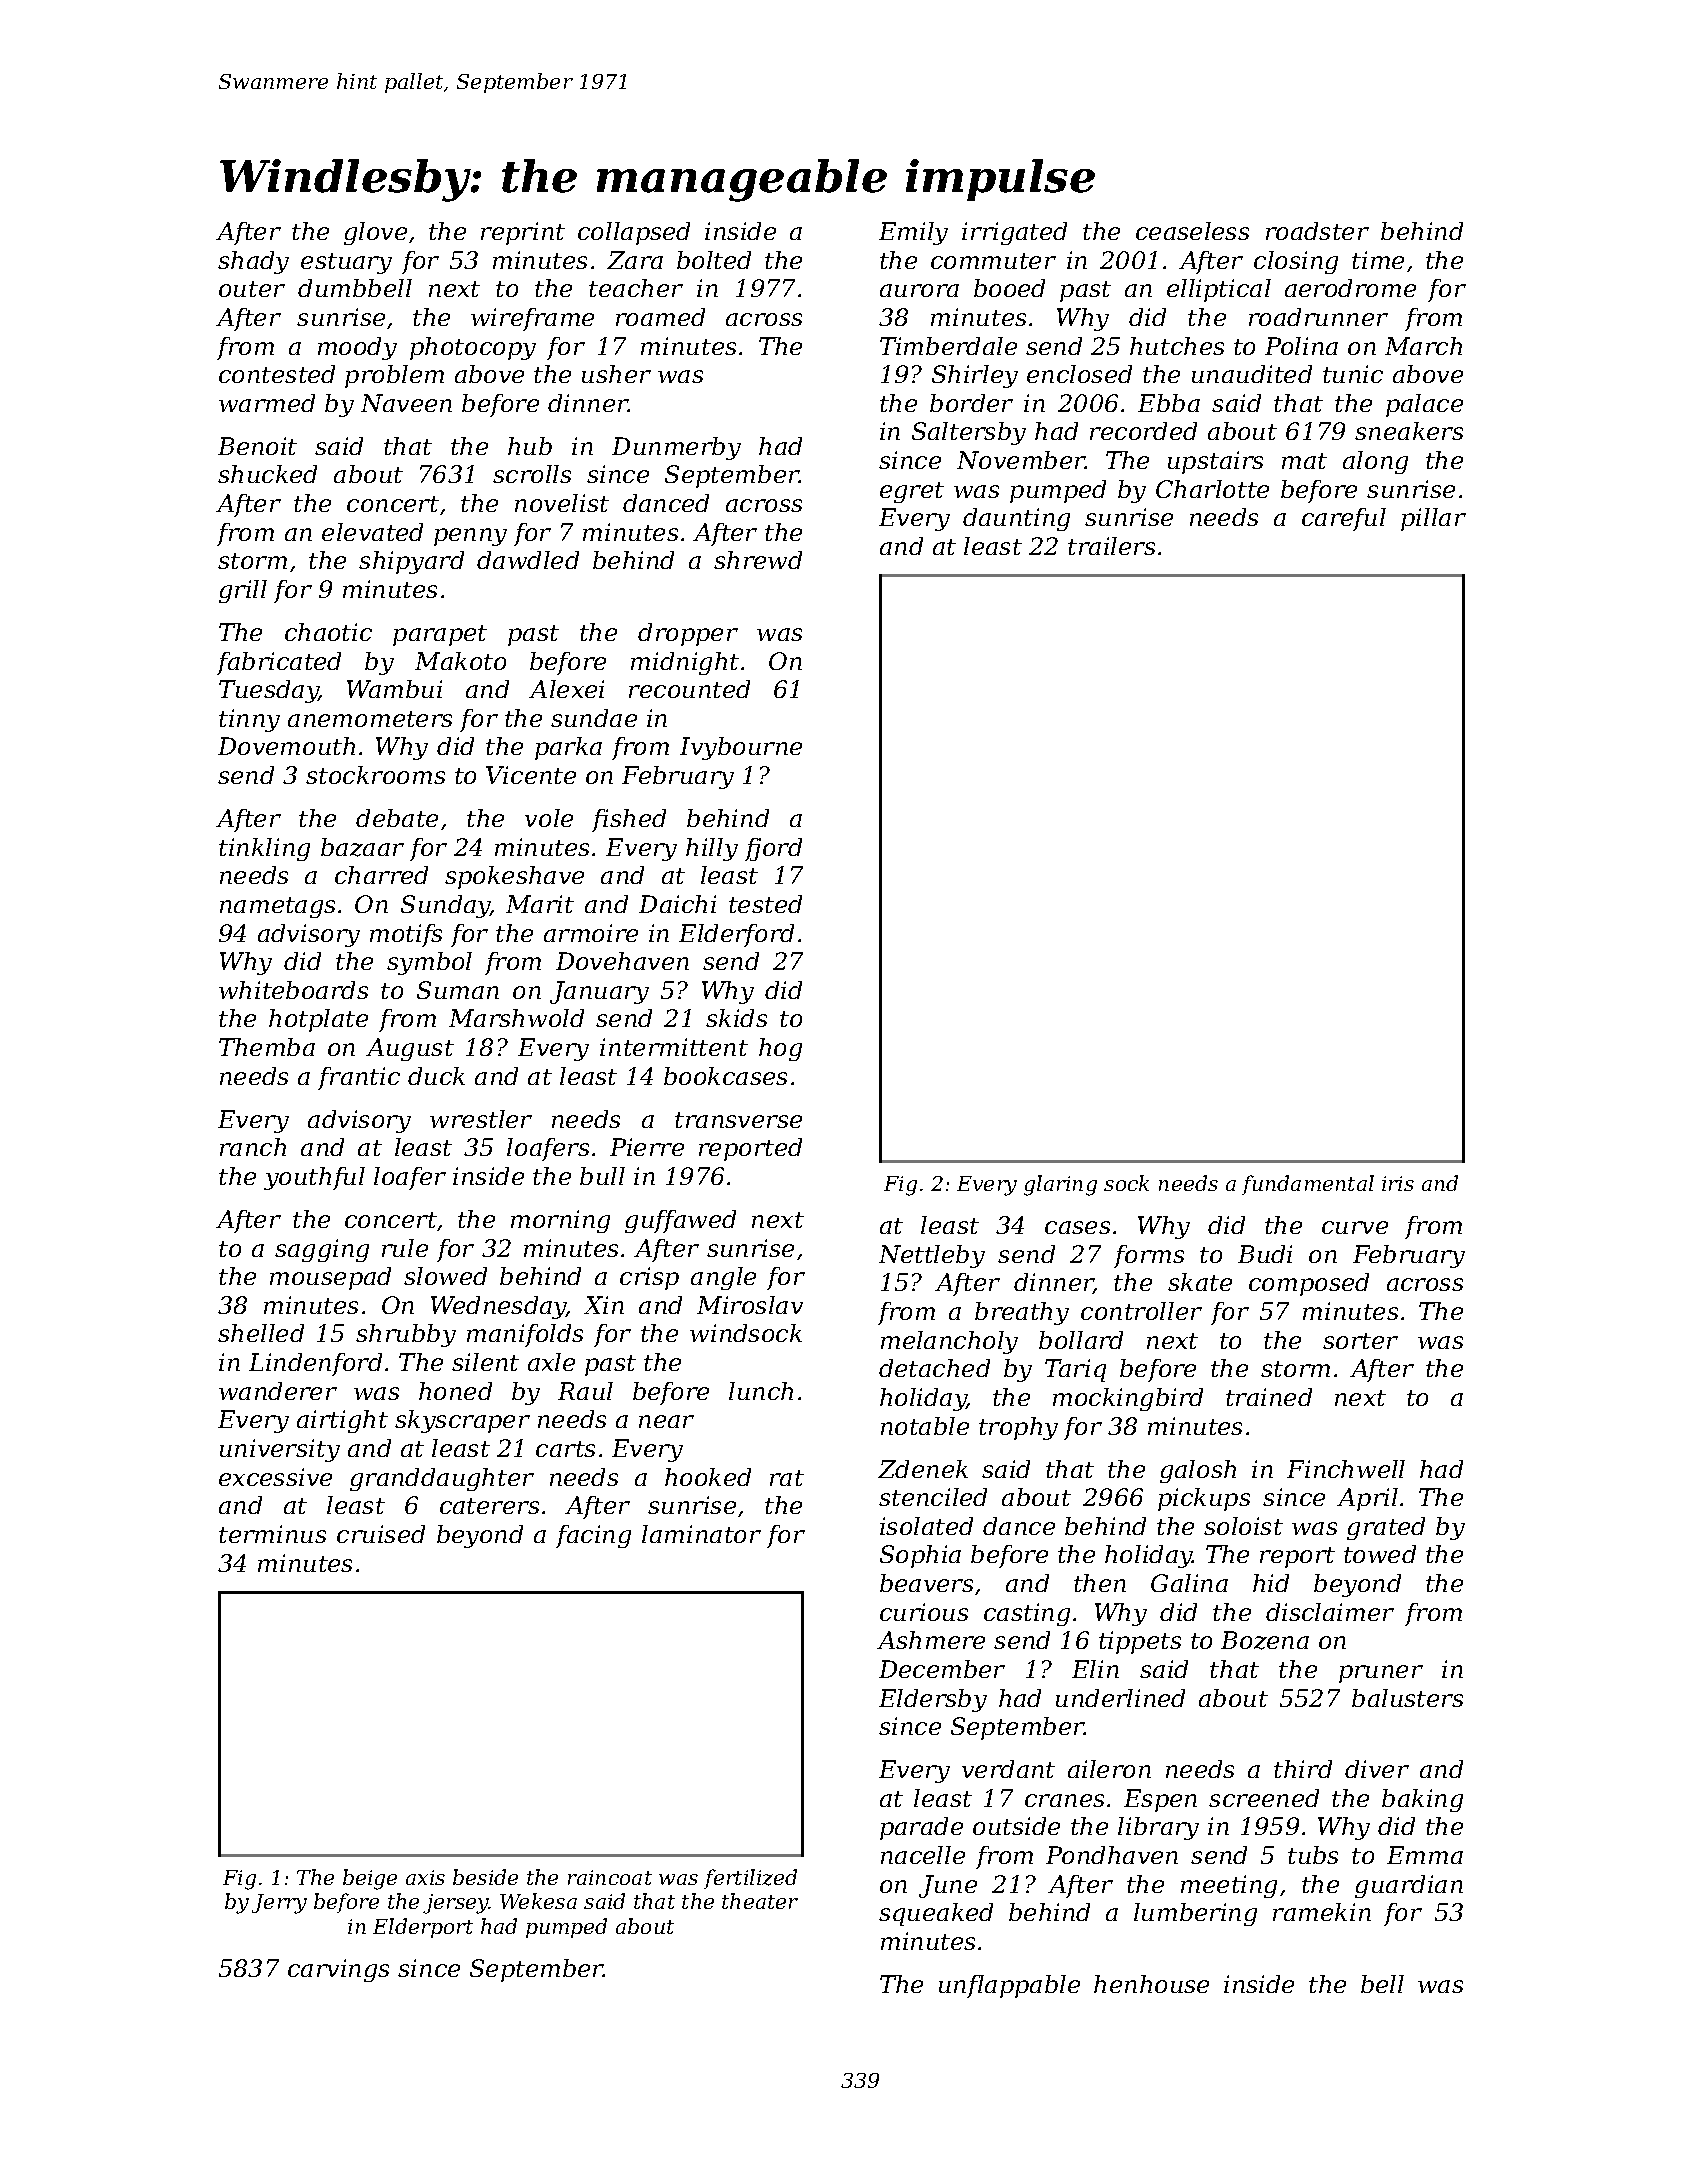 The image size is (1683, 2178). Describe the element at coordinates (473, 348) in the document. I see `photocopy` at that location.
